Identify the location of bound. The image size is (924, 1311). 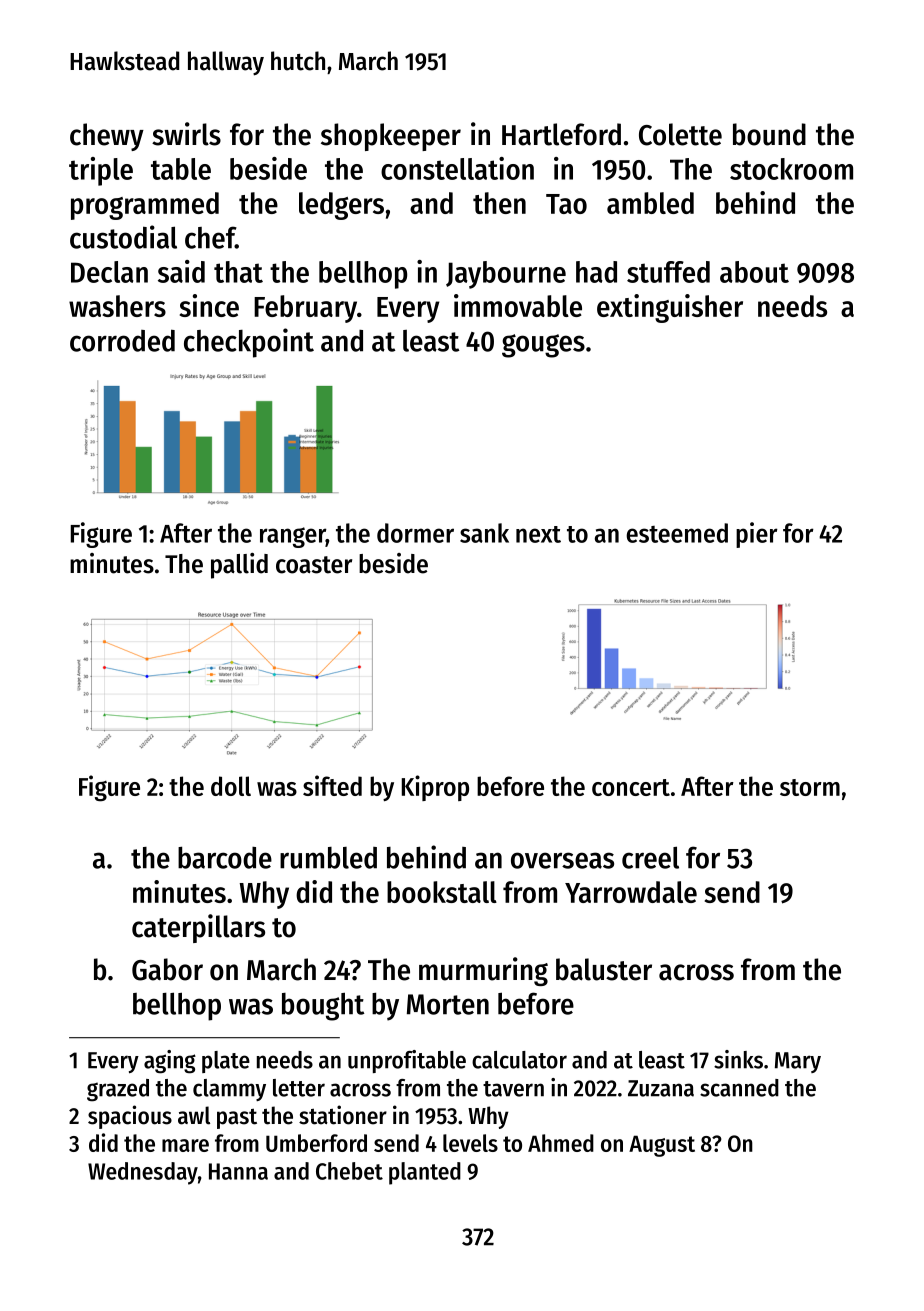
(769, 134).
